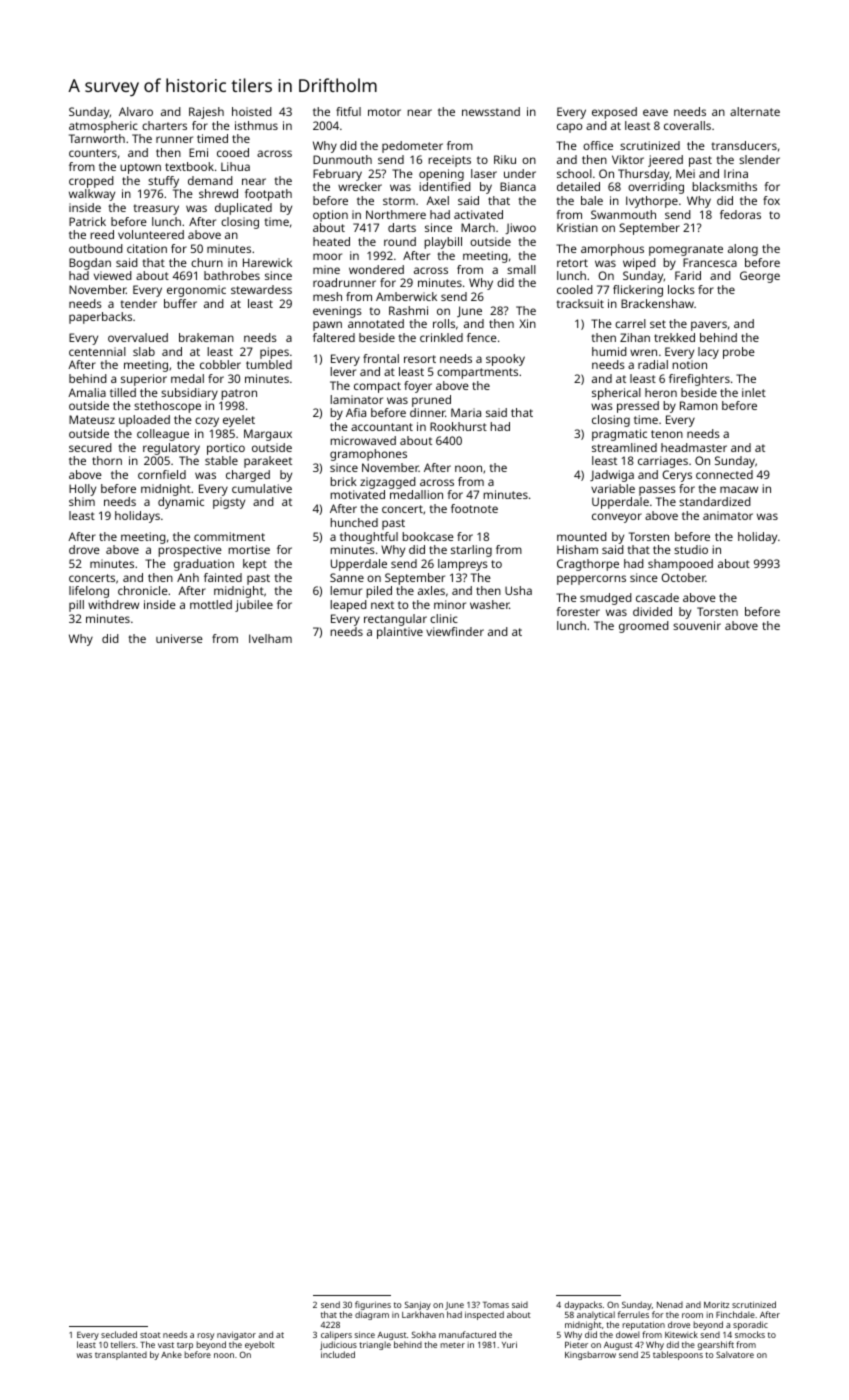 The height and width of the screenshot is (1400, 849). Describe the element at coordinates (638, 291) in the screenshot. I see `flickering` at that location.
